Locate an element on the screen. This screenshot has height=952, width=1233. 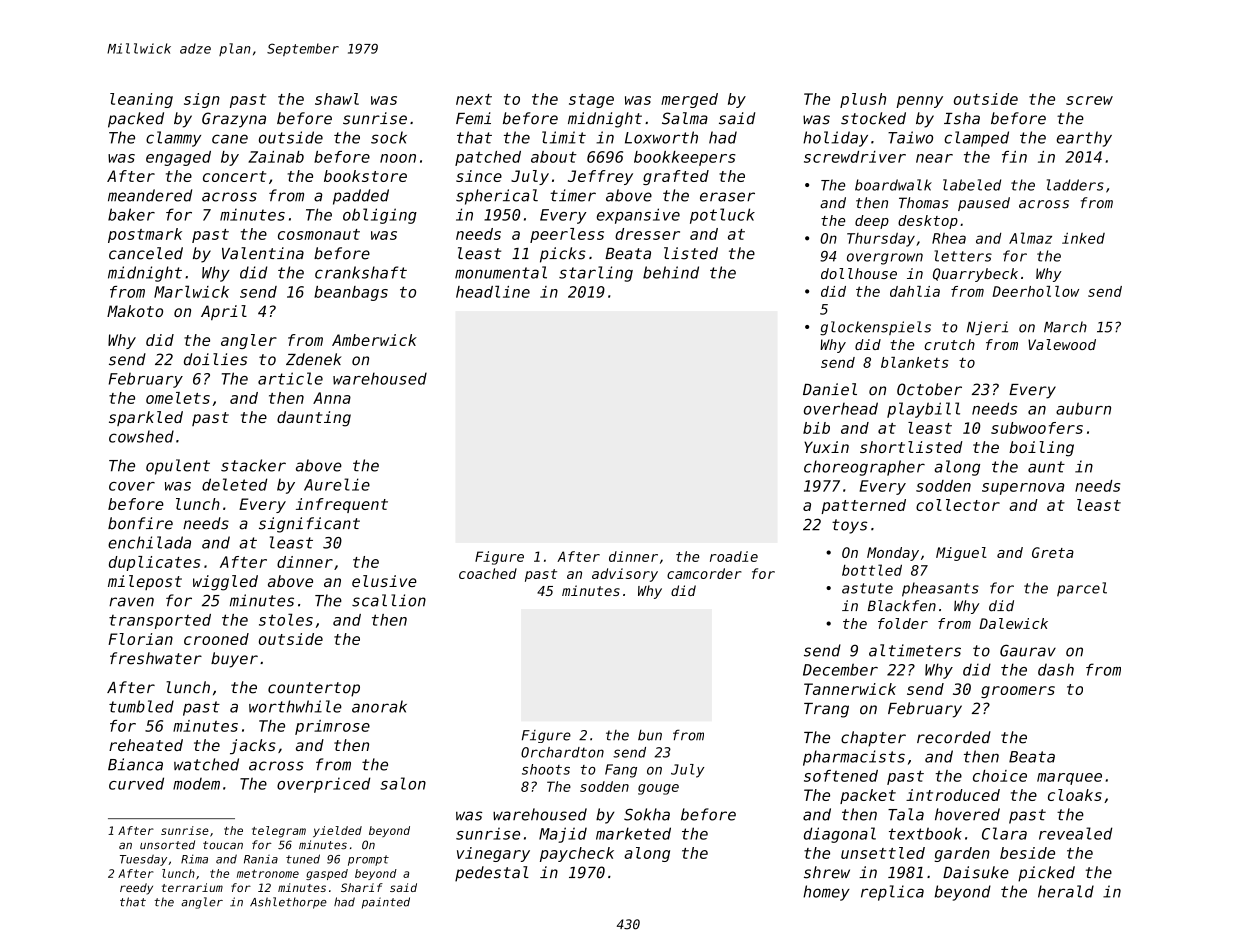
wiggled is located at coordinates (225, 583).
